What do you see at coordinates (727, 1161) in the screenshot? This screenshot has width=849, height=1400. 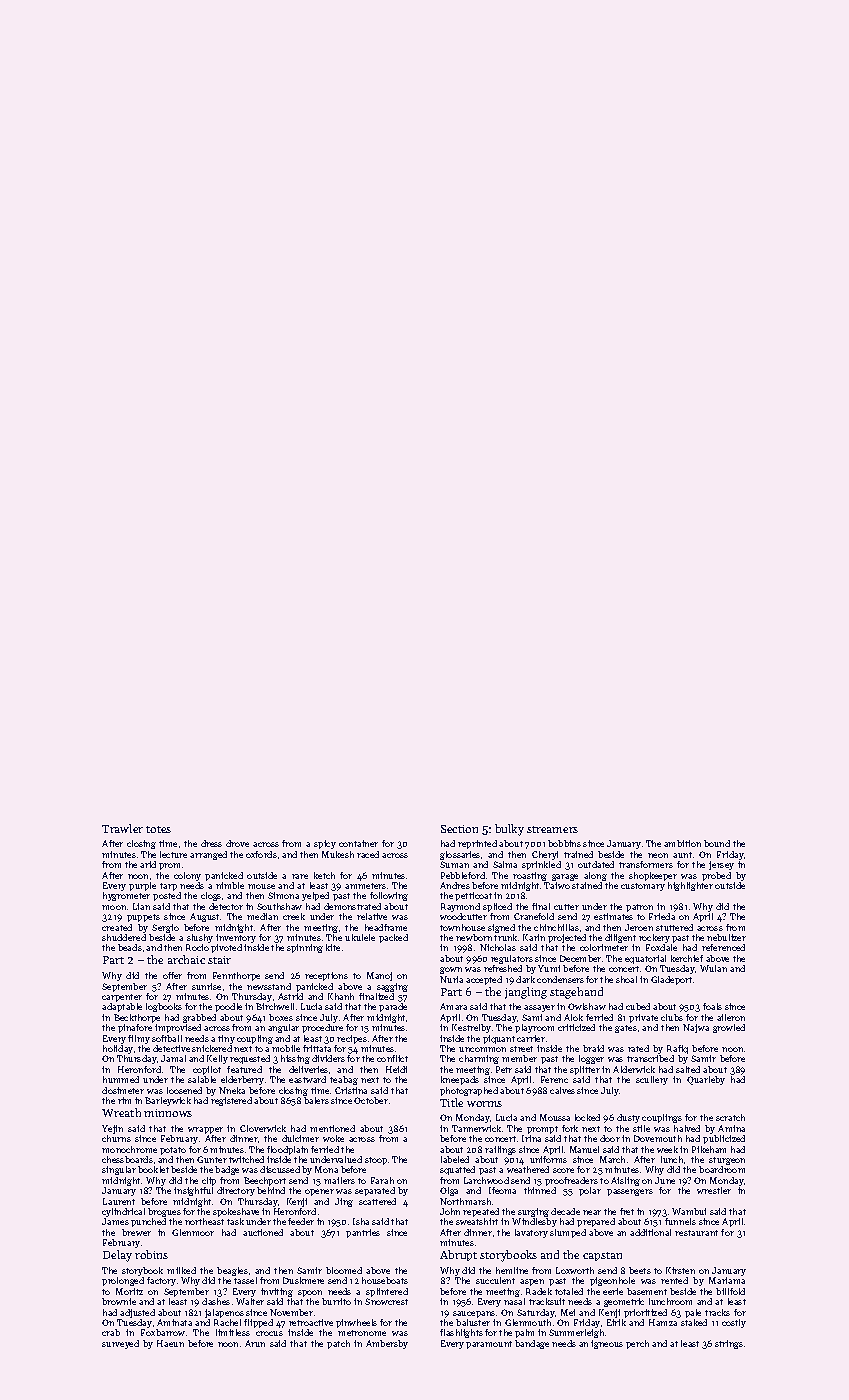 I see `sturgeon` at bounding box center [727, 1161].
